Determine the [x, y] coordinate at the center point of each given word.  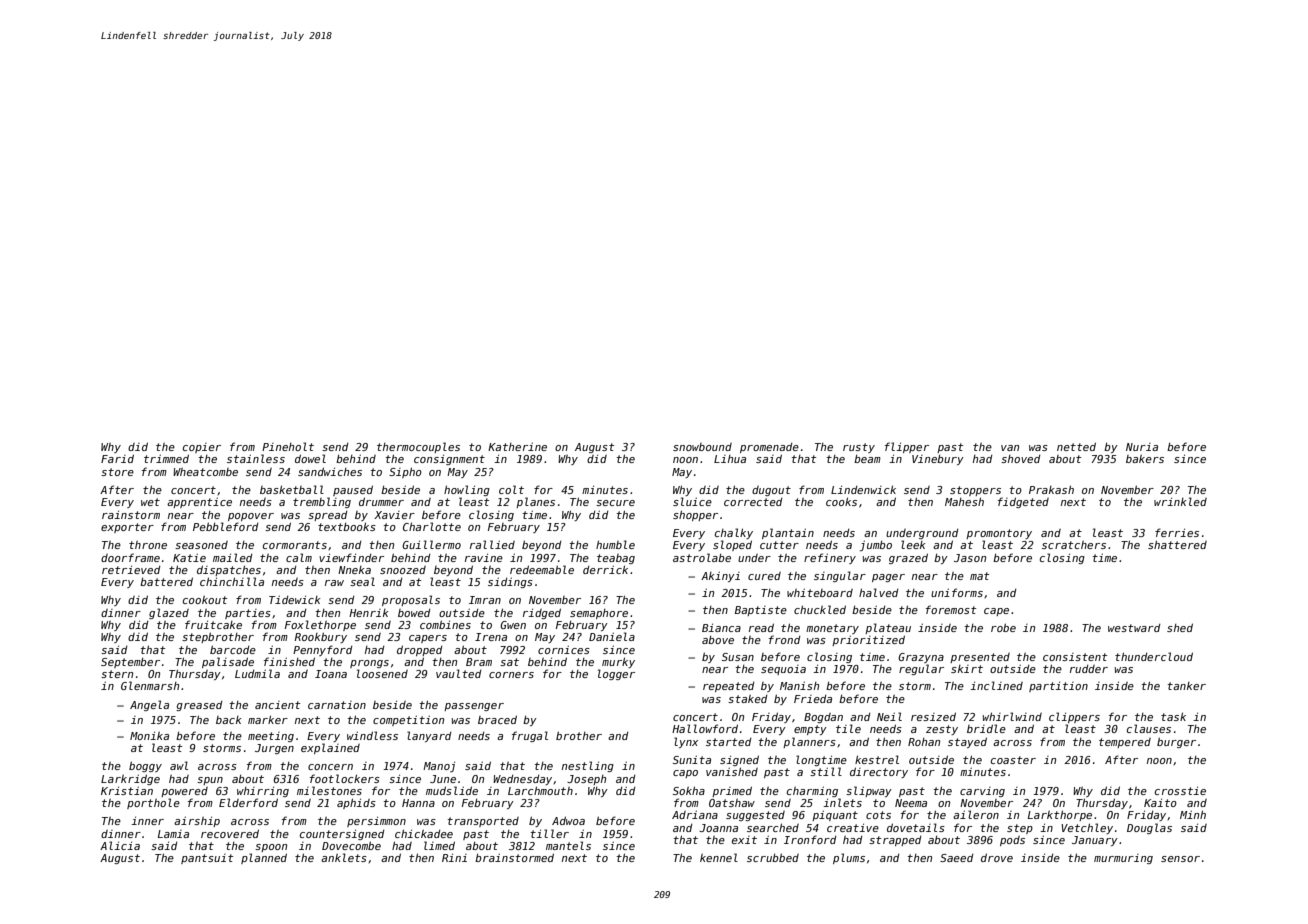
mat [980, 576]
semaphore [599, 614]
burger [1176, 742]
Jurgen [274, 749]
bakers [1145, 459]
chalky [734, 533]
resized [933, 716]
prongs [369, 664]
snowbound [702, 447]
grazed [908, 558]
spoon [271, 848]
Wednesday [522, 780]
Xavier [394, 515]
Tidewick [295, 600]
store [117, 472]
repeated [729, 687]
